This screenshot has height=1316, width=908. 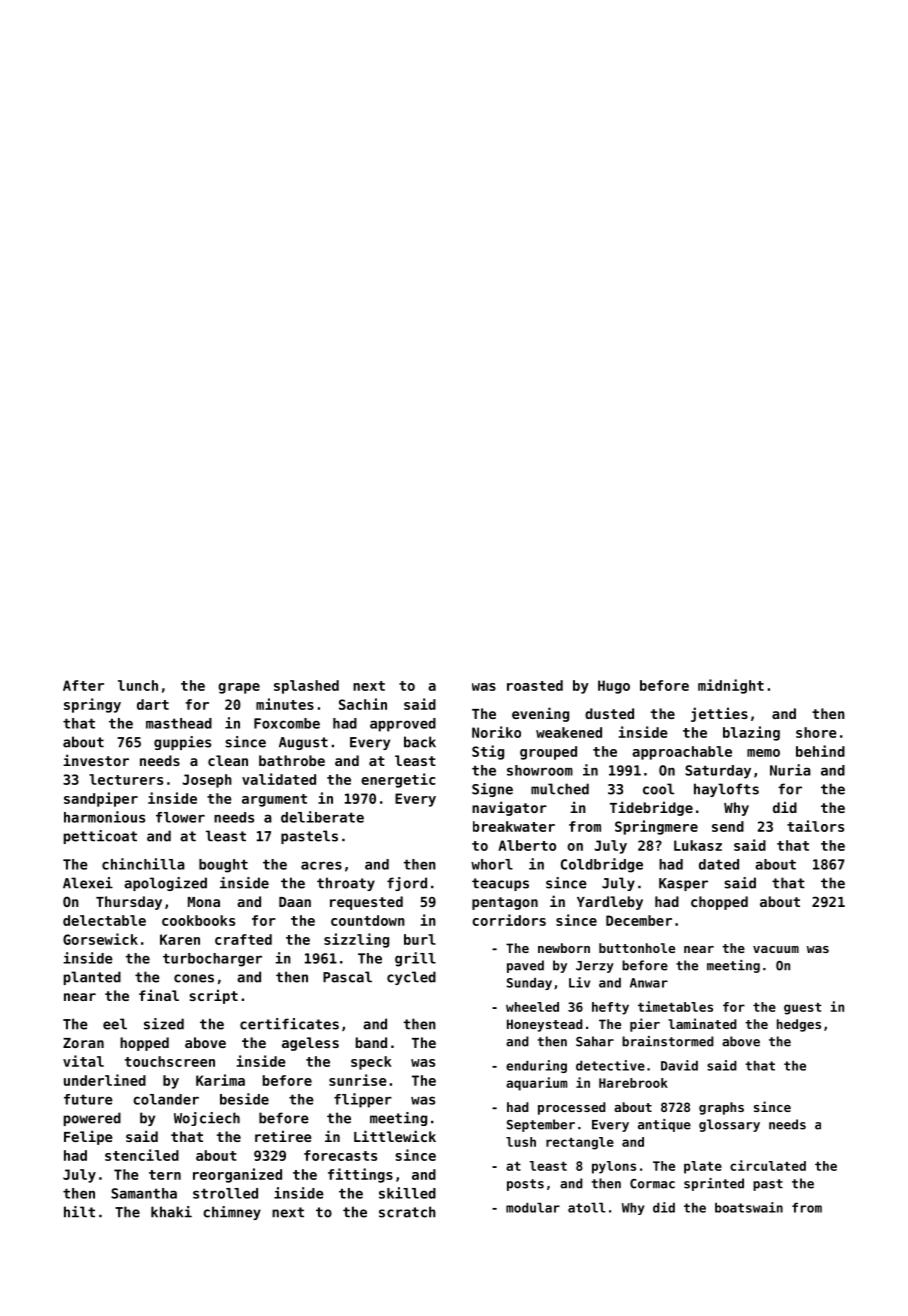 What do you see at coordinates (403, 725) in the screenshot?
I see `approved` at bounding box center [403, 725].
